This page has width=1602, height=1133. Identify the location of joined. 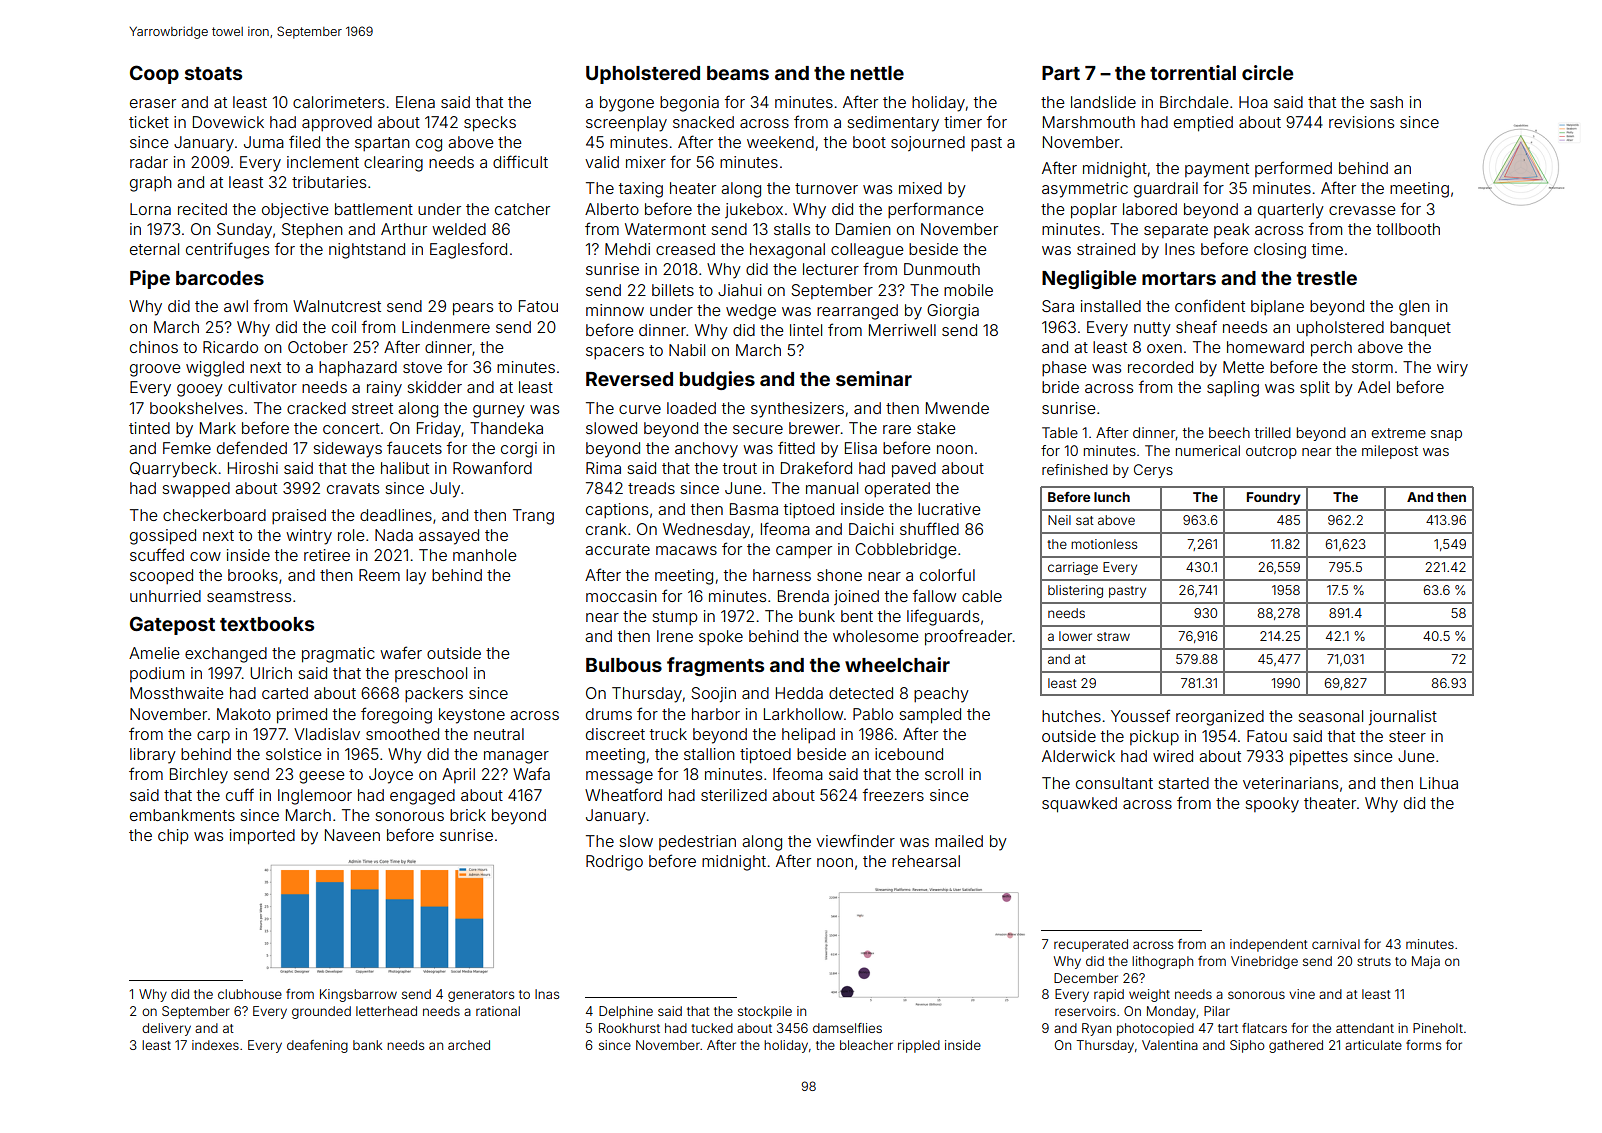
(856, 597).
